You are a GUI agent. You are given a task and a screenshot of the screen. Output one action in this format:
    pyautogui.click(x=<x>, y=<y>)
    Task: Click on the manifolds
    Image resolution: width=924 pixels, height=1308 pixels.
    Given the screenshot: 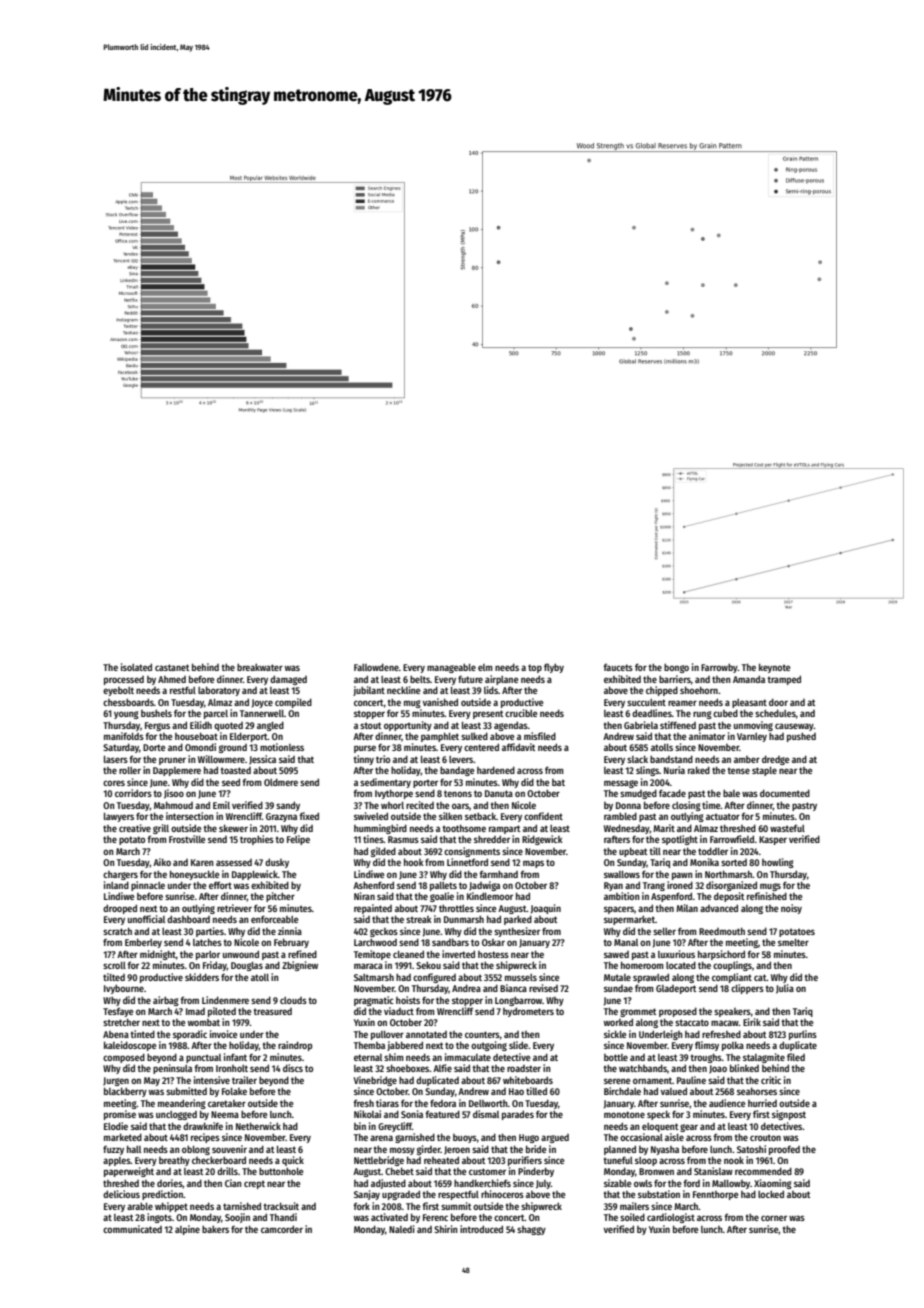 What is the action you would take?
    pyautogui.click(x=124, y=736)
